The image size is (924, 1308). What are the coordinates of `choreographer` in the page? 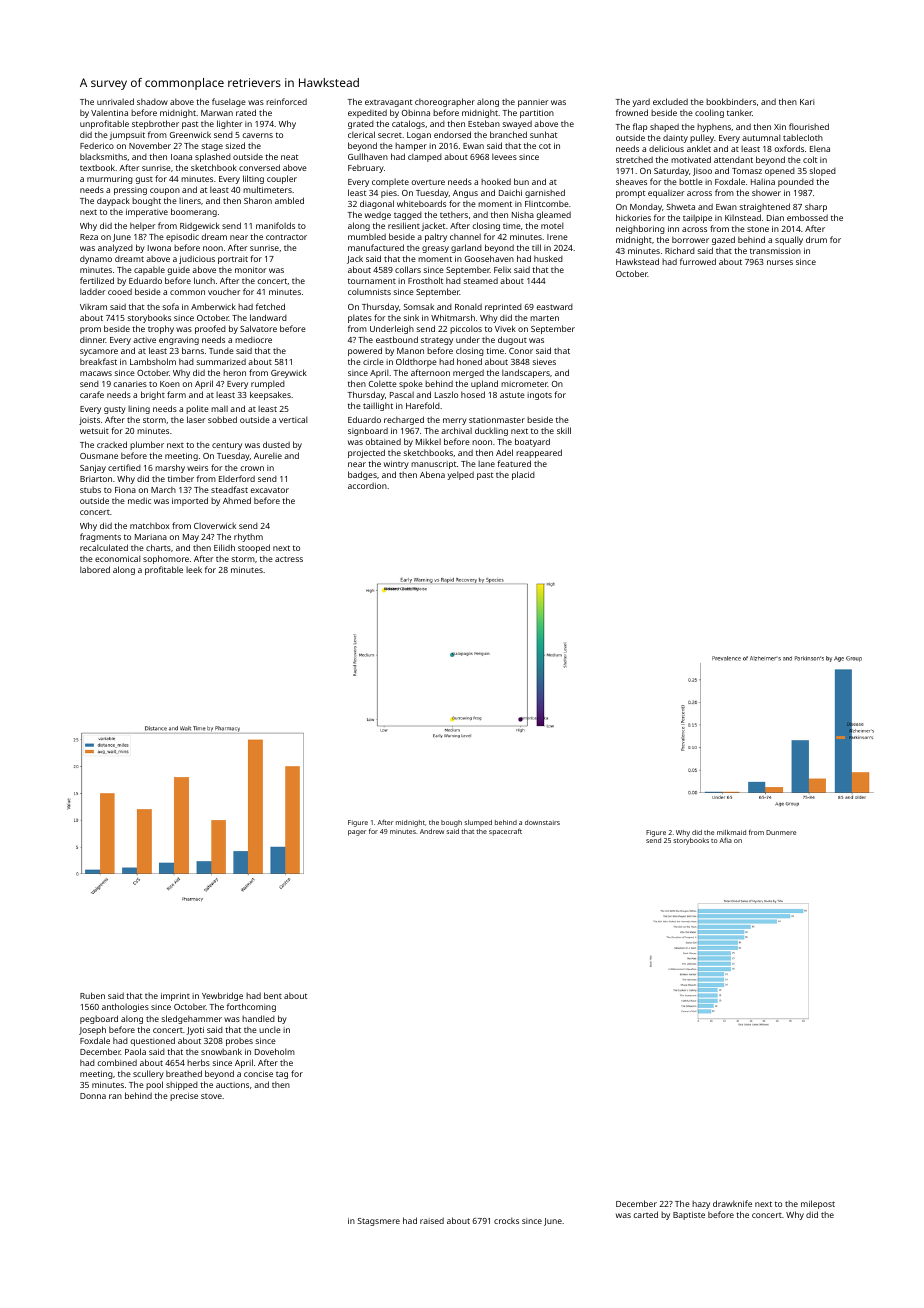 It's located at (445, 102).
